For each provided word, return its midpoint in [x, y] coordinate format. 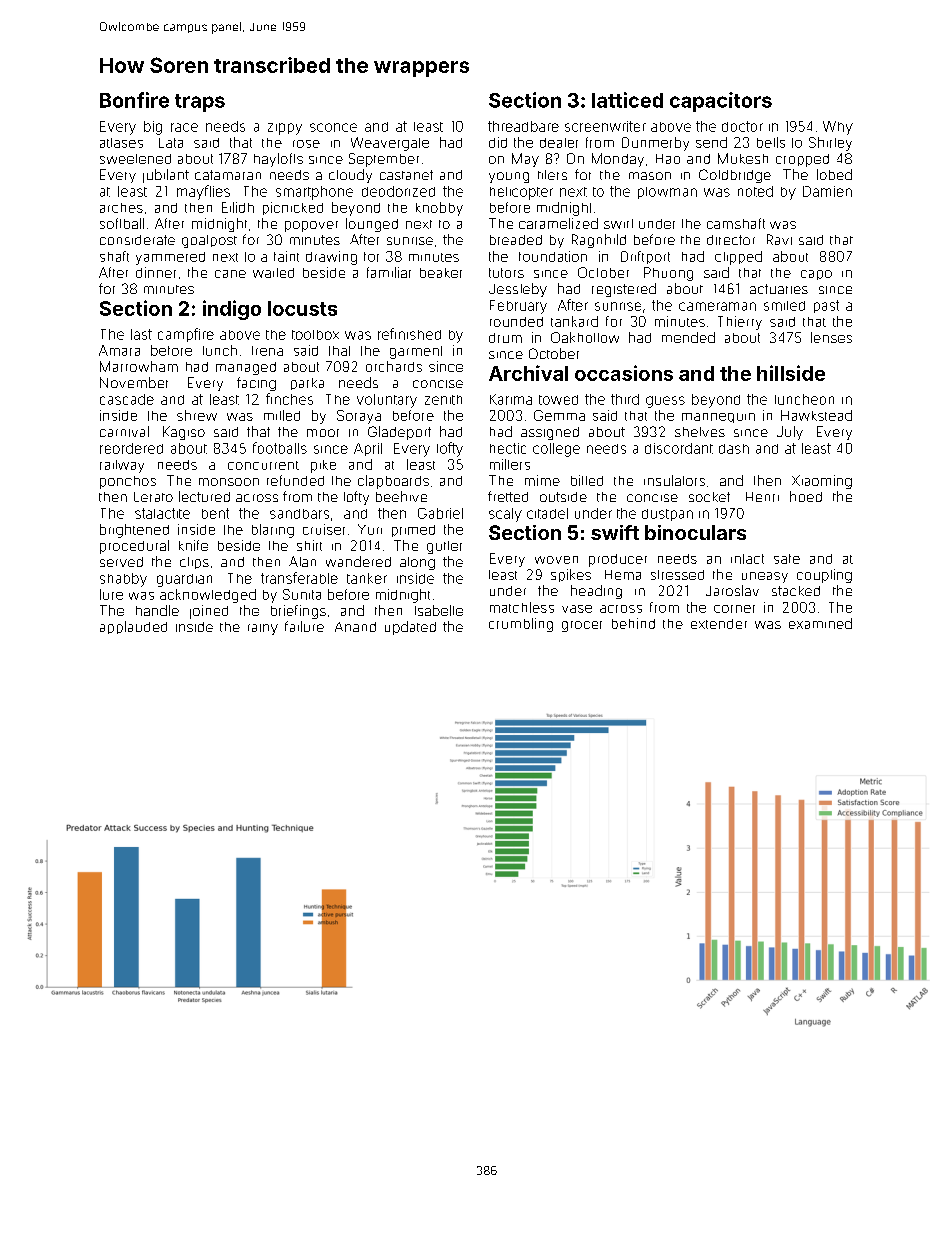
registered [624, 290]
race [184, 127]
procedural [134, 547]
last [141, 334]
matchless [522, 607]
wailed [273, 273]
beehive [401, 496]
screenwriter [605, 126]
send [711, 142]
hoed [806, 496]
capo [816, 275]
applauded [133, 627]
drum [505, 338]
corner [734, 609]
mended [688, 337]
